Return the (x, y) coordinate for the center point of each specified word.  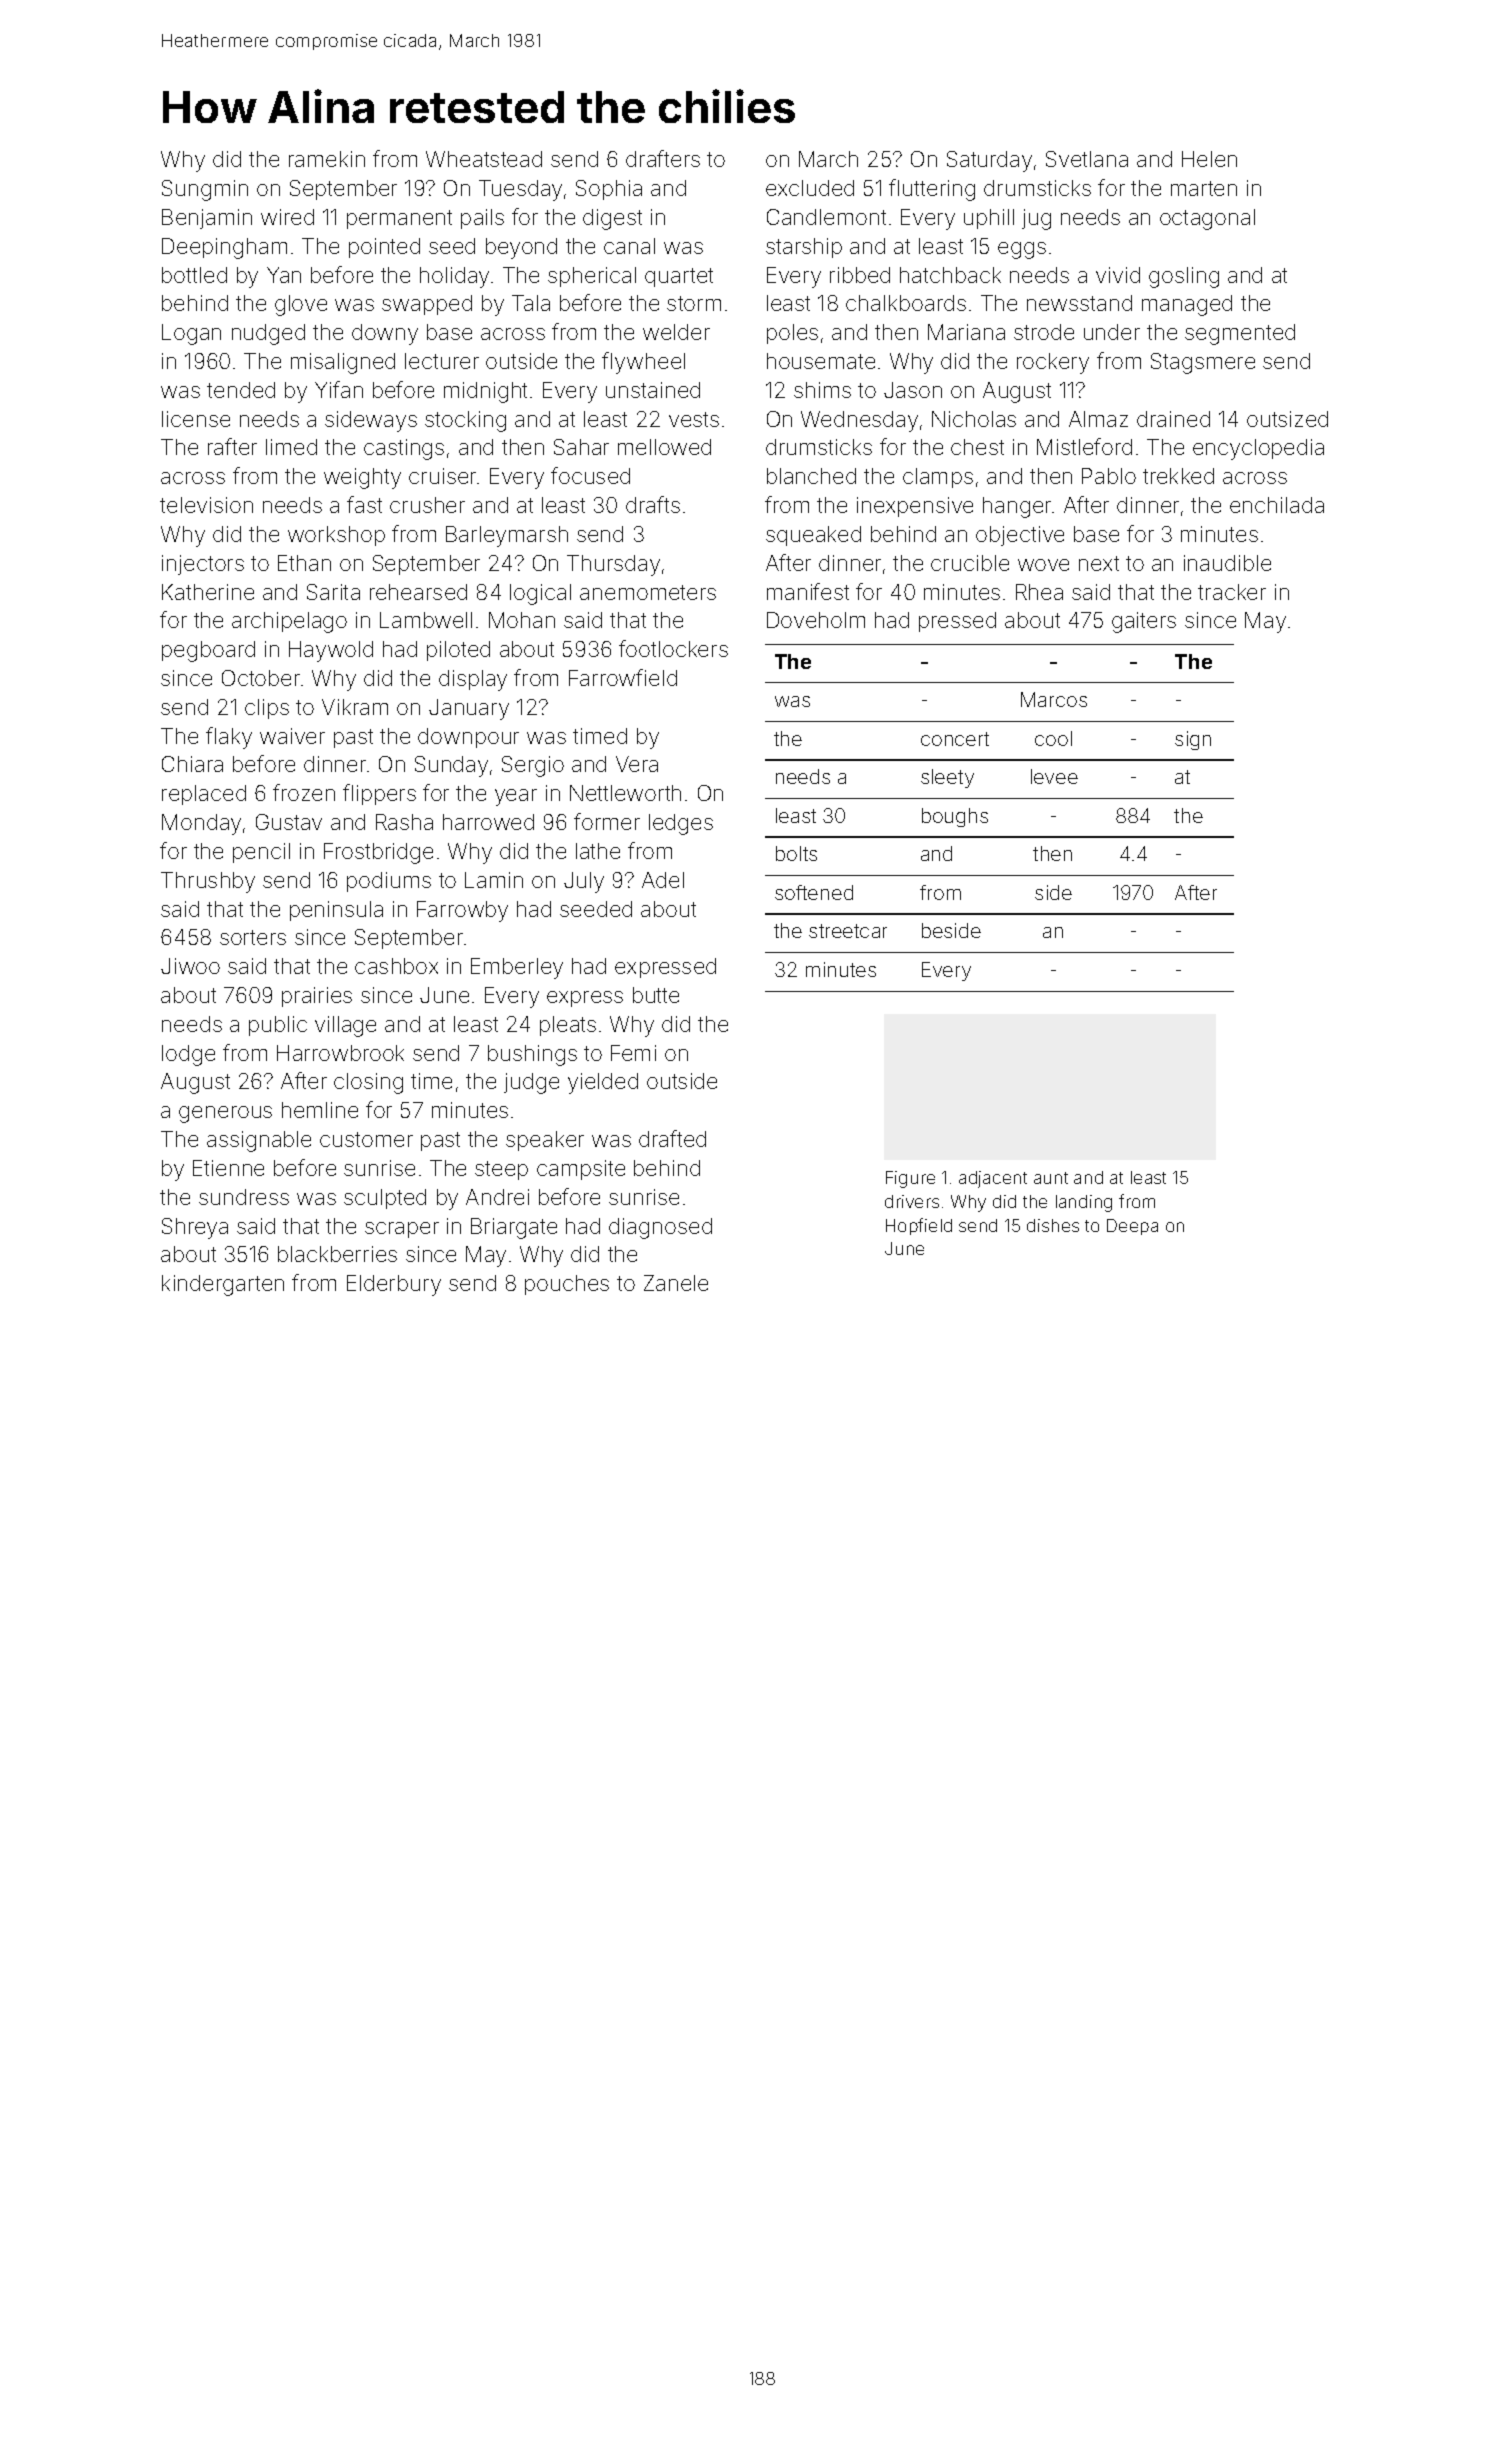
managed (1187, 305)
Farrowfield (623, 677)
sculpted (385, 1199)
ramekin (327, 159)
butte (656, 995)
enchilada (1277, 505)
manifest (808, 591)
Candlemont (826, 217)
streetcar (848, 931)
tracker (1232, 592)
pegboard (208, 651)
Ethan (304, 563)
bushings (532, 1055)
